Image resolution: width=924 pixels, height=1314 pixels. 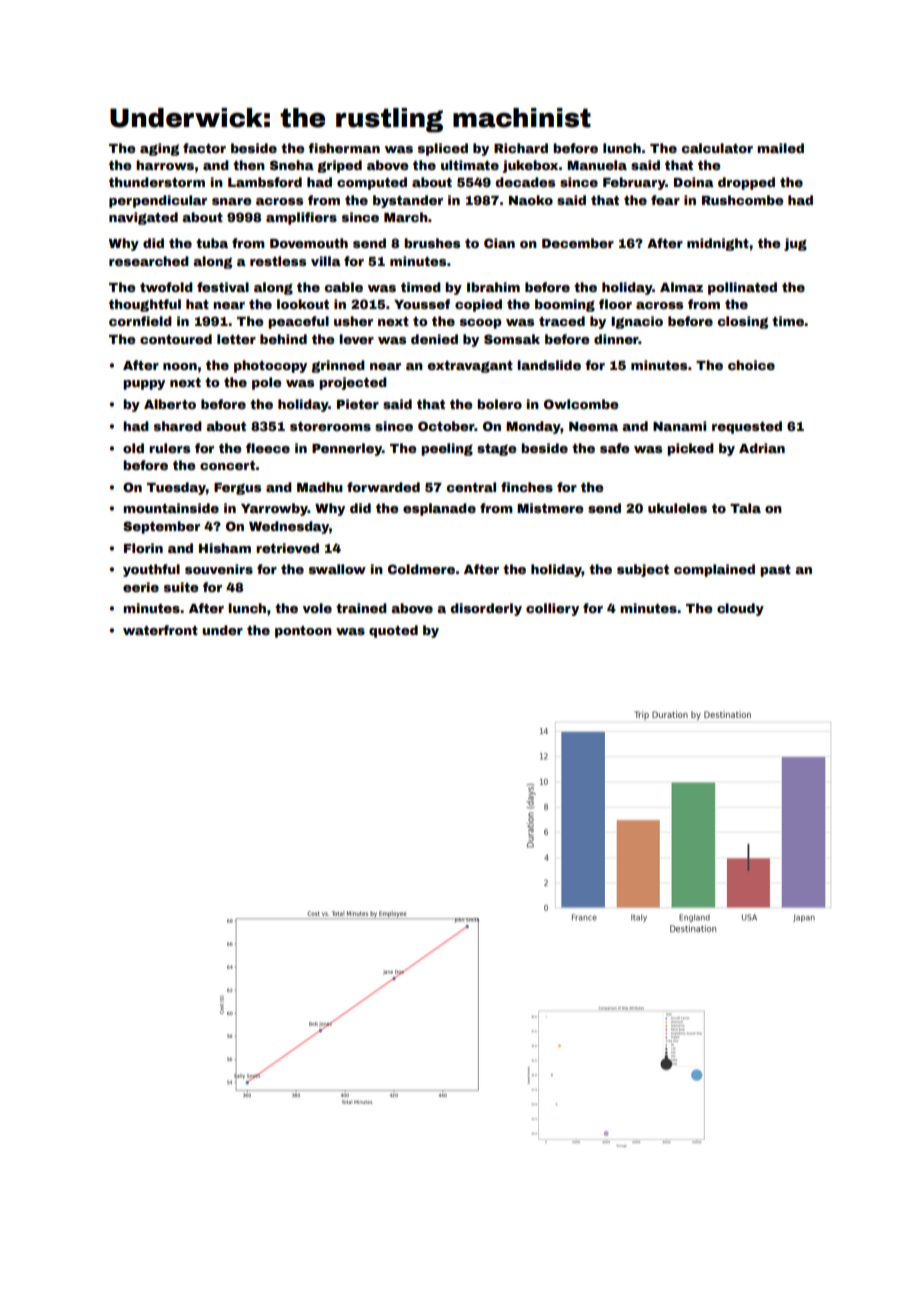 I want to click on researched, so click(x=149, y=261).
